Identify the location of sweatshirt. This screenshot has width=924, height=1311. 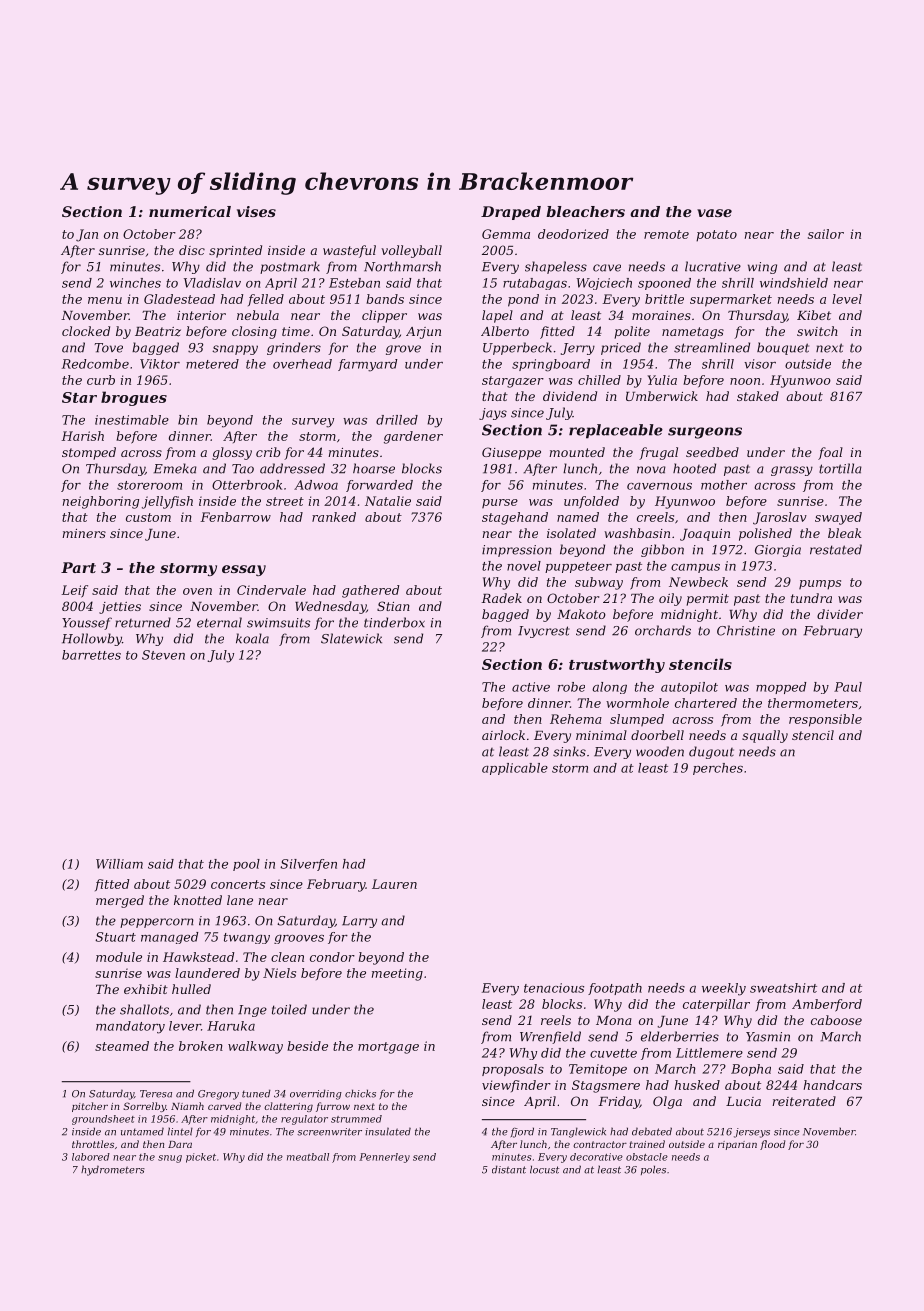
(783, 988).
